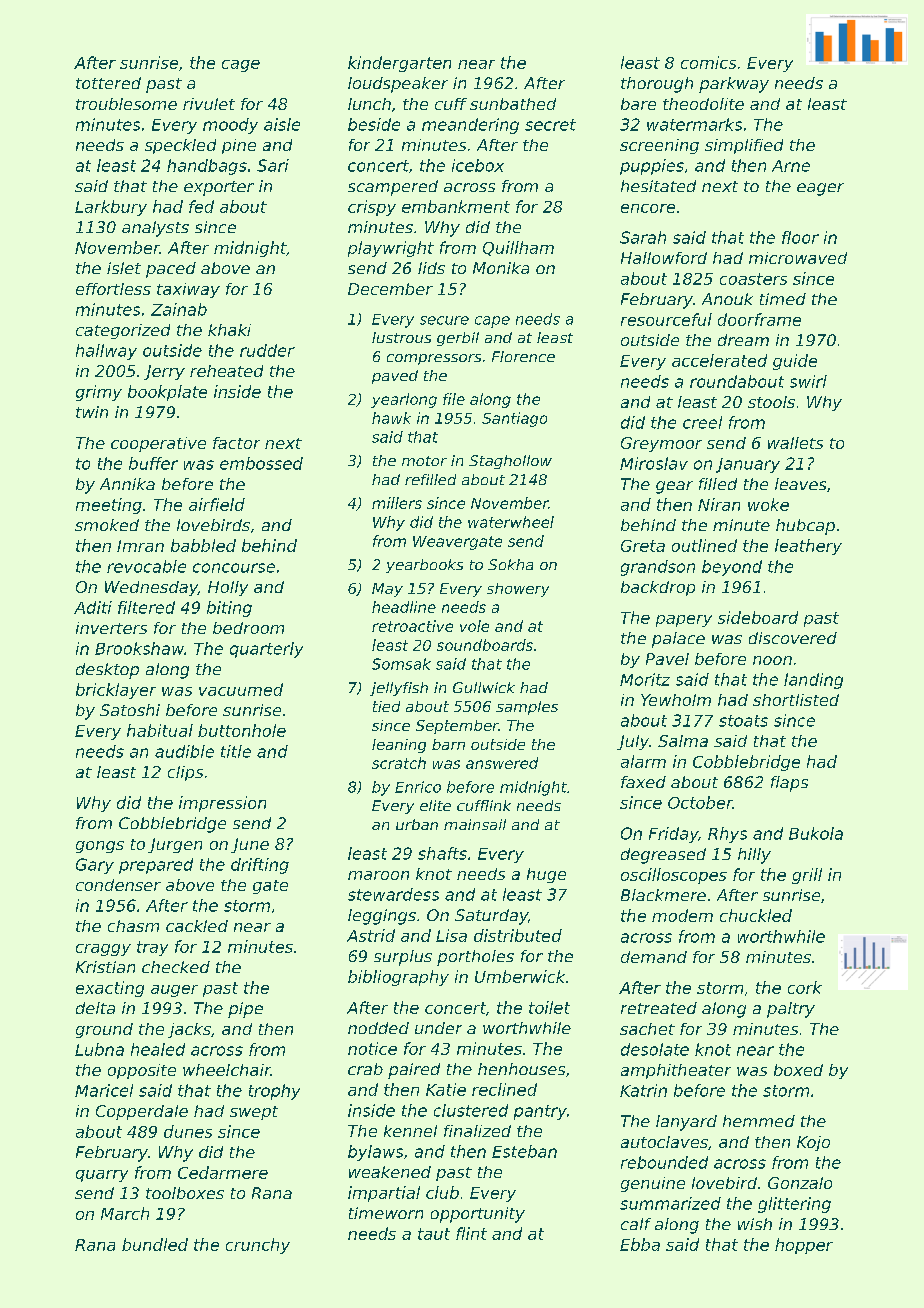  Describe the element at coordinates (185, 773) in the page. I see `clips` at that location.
